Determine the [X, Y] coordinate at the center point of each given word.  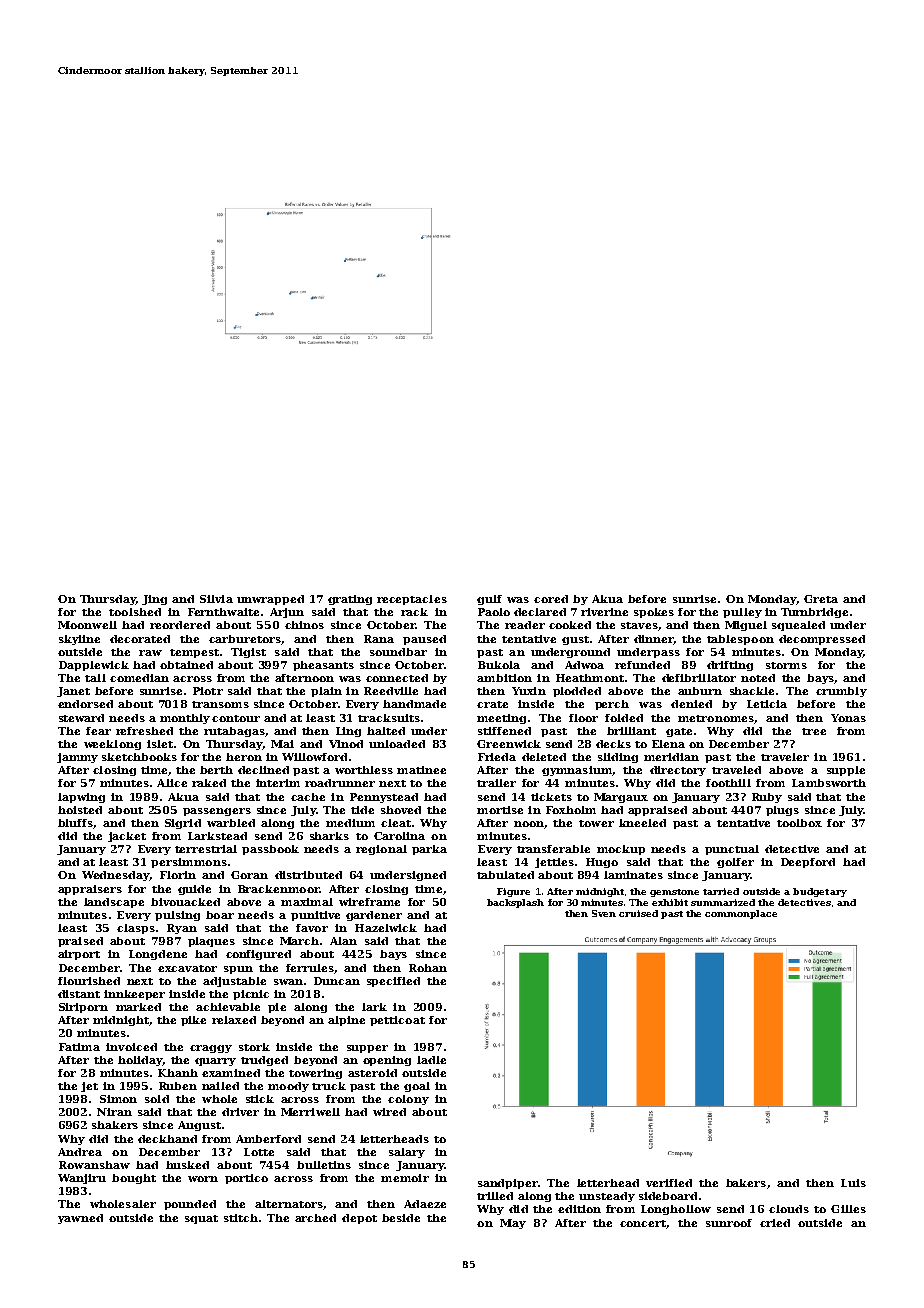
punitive [315, 916]
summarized [723, 902]
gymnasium [577, 771]
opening [387, 1061]
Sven [604, 913]
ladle [431, 1060]
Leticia [767, 704]
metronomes [716, 718]
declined [263, 770]
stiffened [504, 731]
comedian [139, 678]
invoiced [131, 1047]
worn [203, 1179]
